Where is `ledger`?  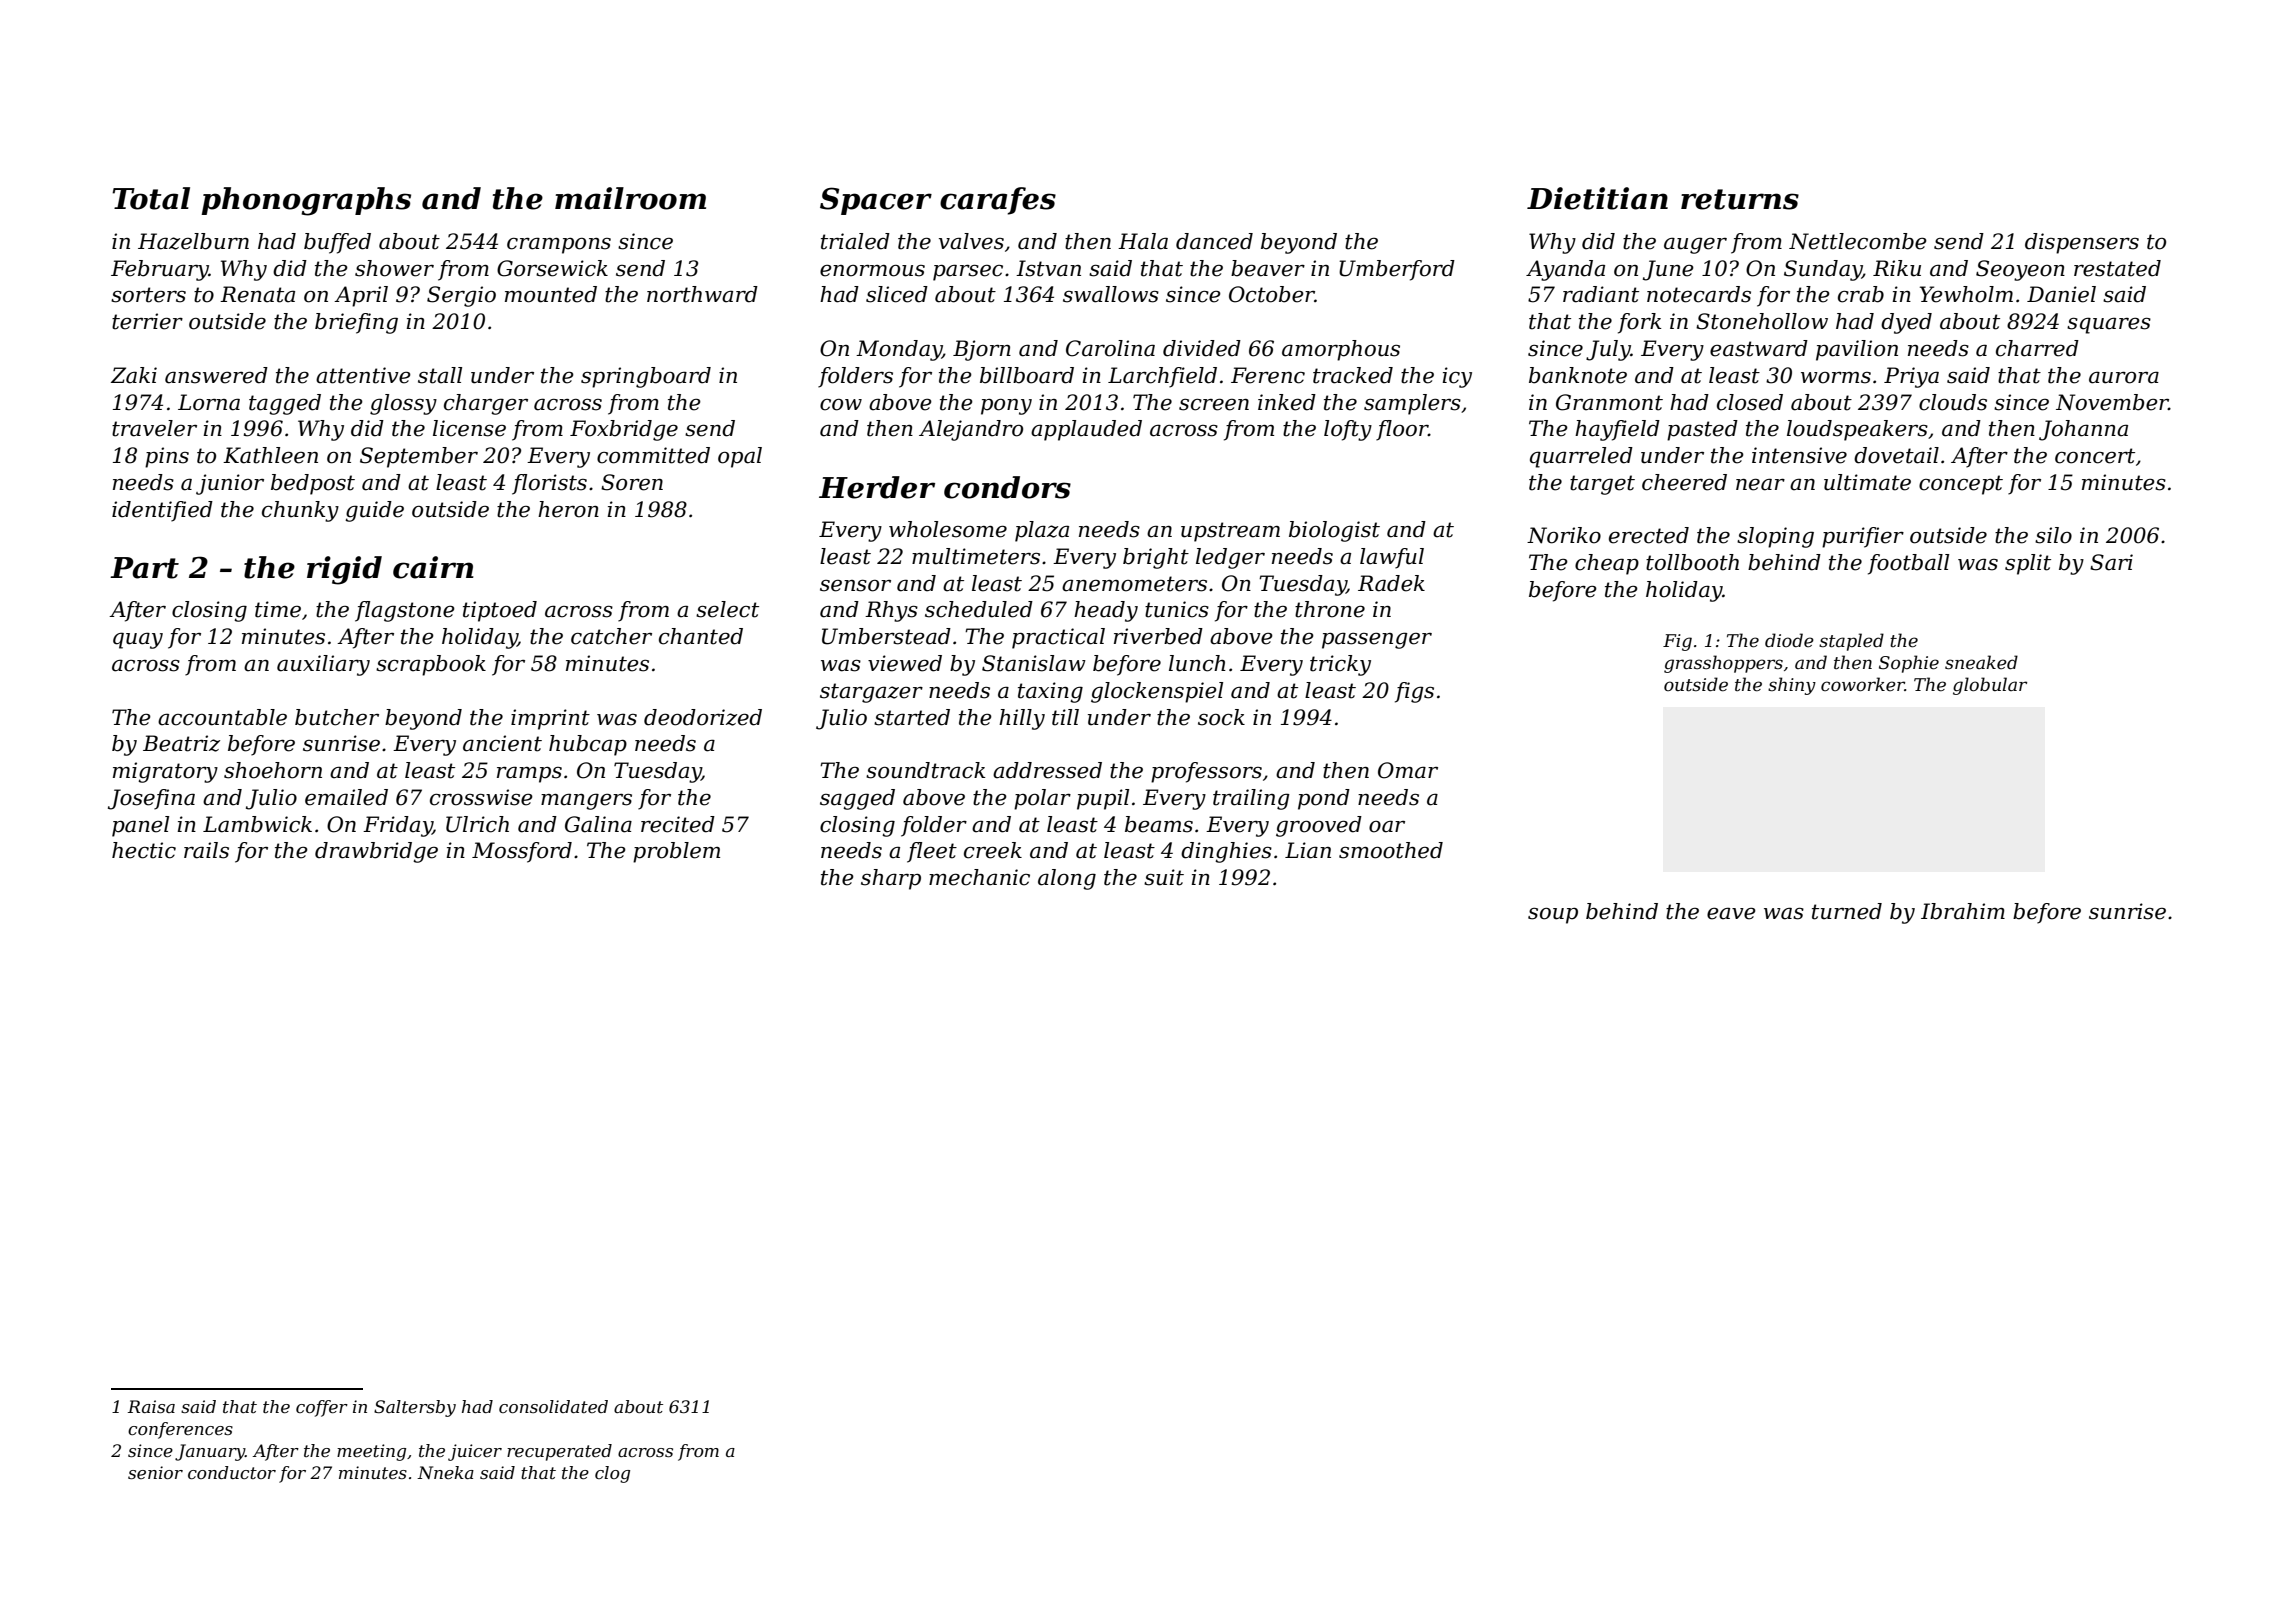 ledger is located at coordinates (1230, 558).
